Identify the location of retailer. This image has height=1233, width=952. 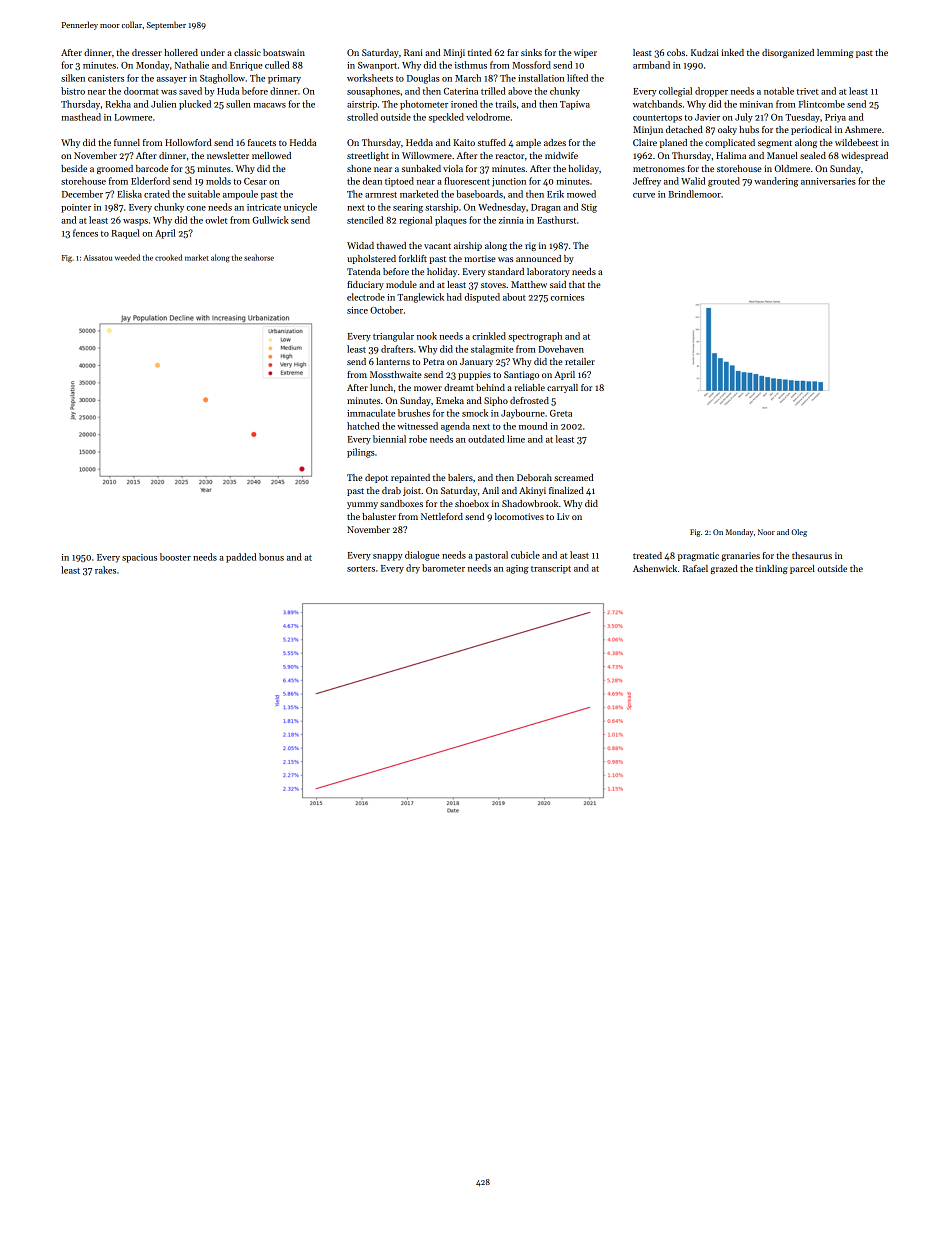
(580, 361).
